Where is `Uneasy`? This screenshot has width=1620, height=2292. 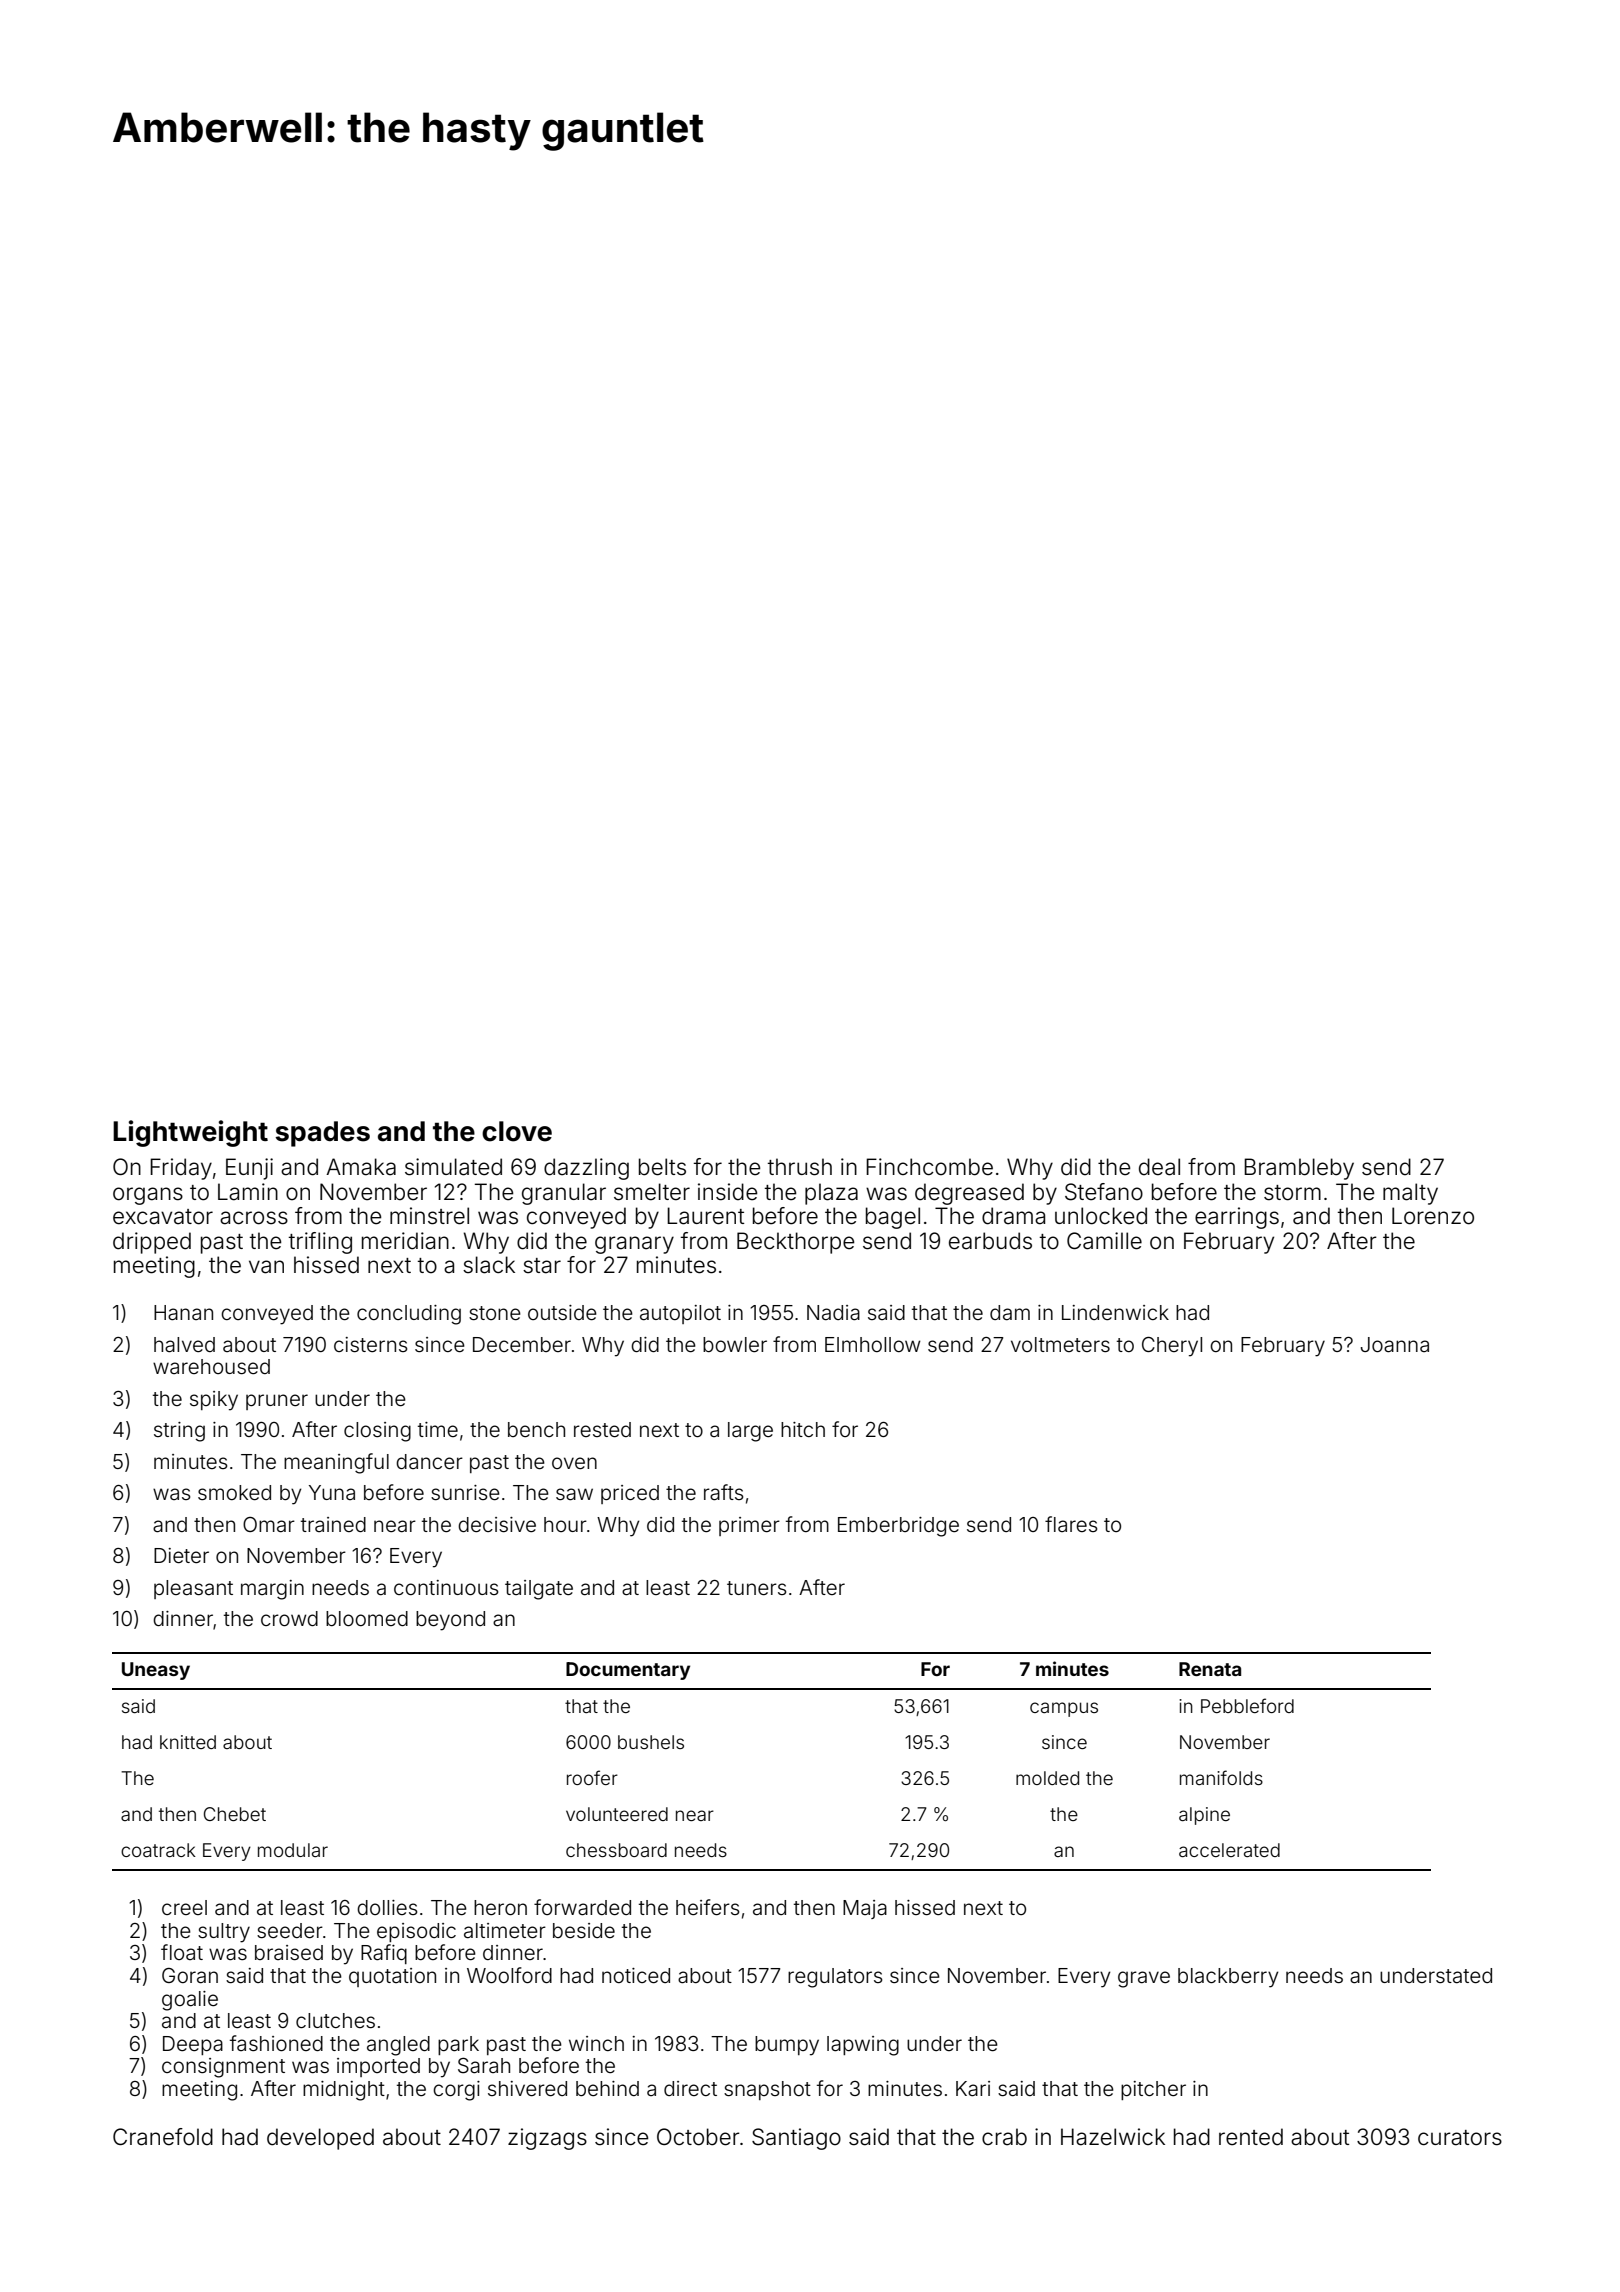
Uneasy is located at coordinates (156, 1671).
